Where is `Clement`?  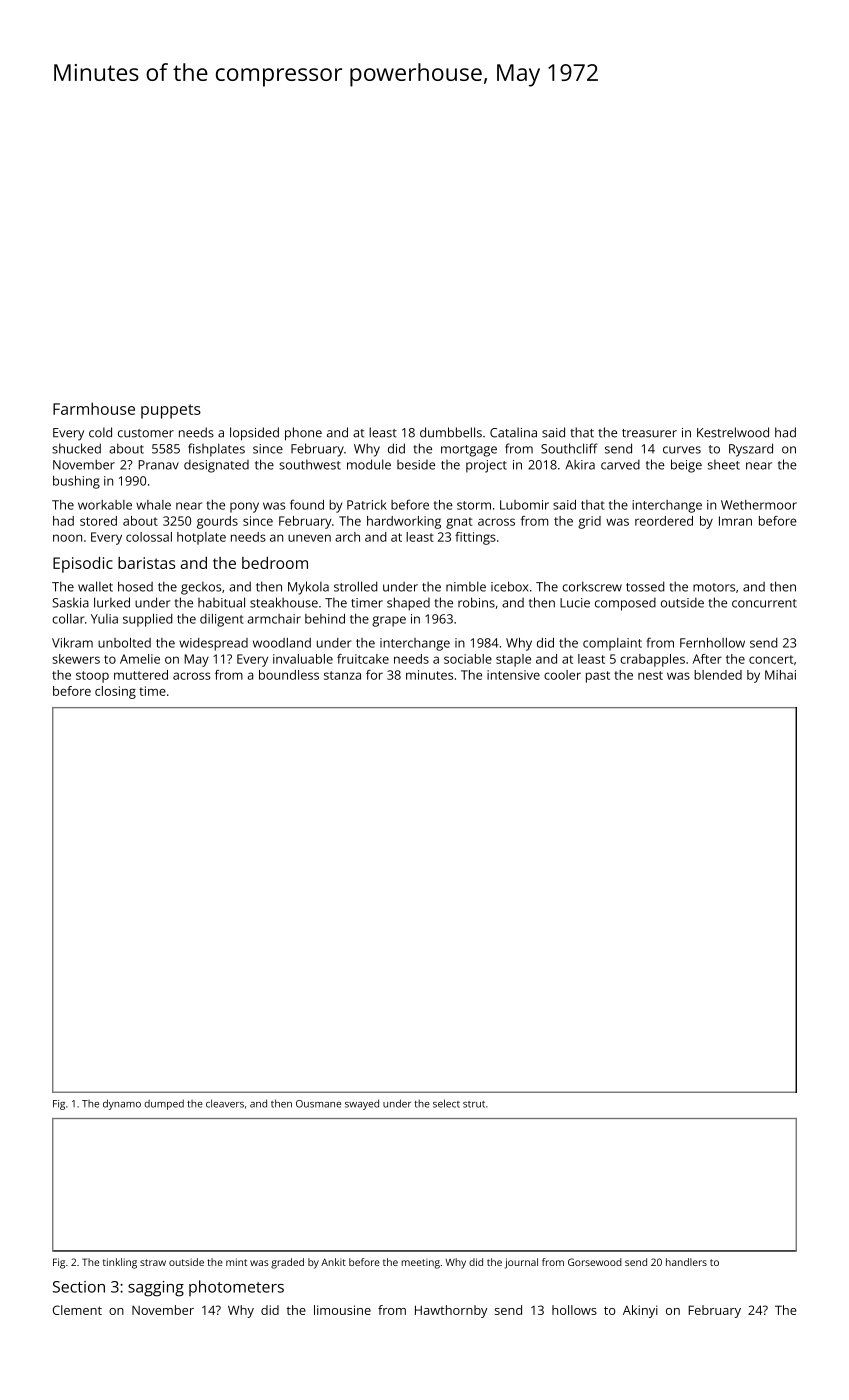 Clement is located at coordinates (77, 1310).
